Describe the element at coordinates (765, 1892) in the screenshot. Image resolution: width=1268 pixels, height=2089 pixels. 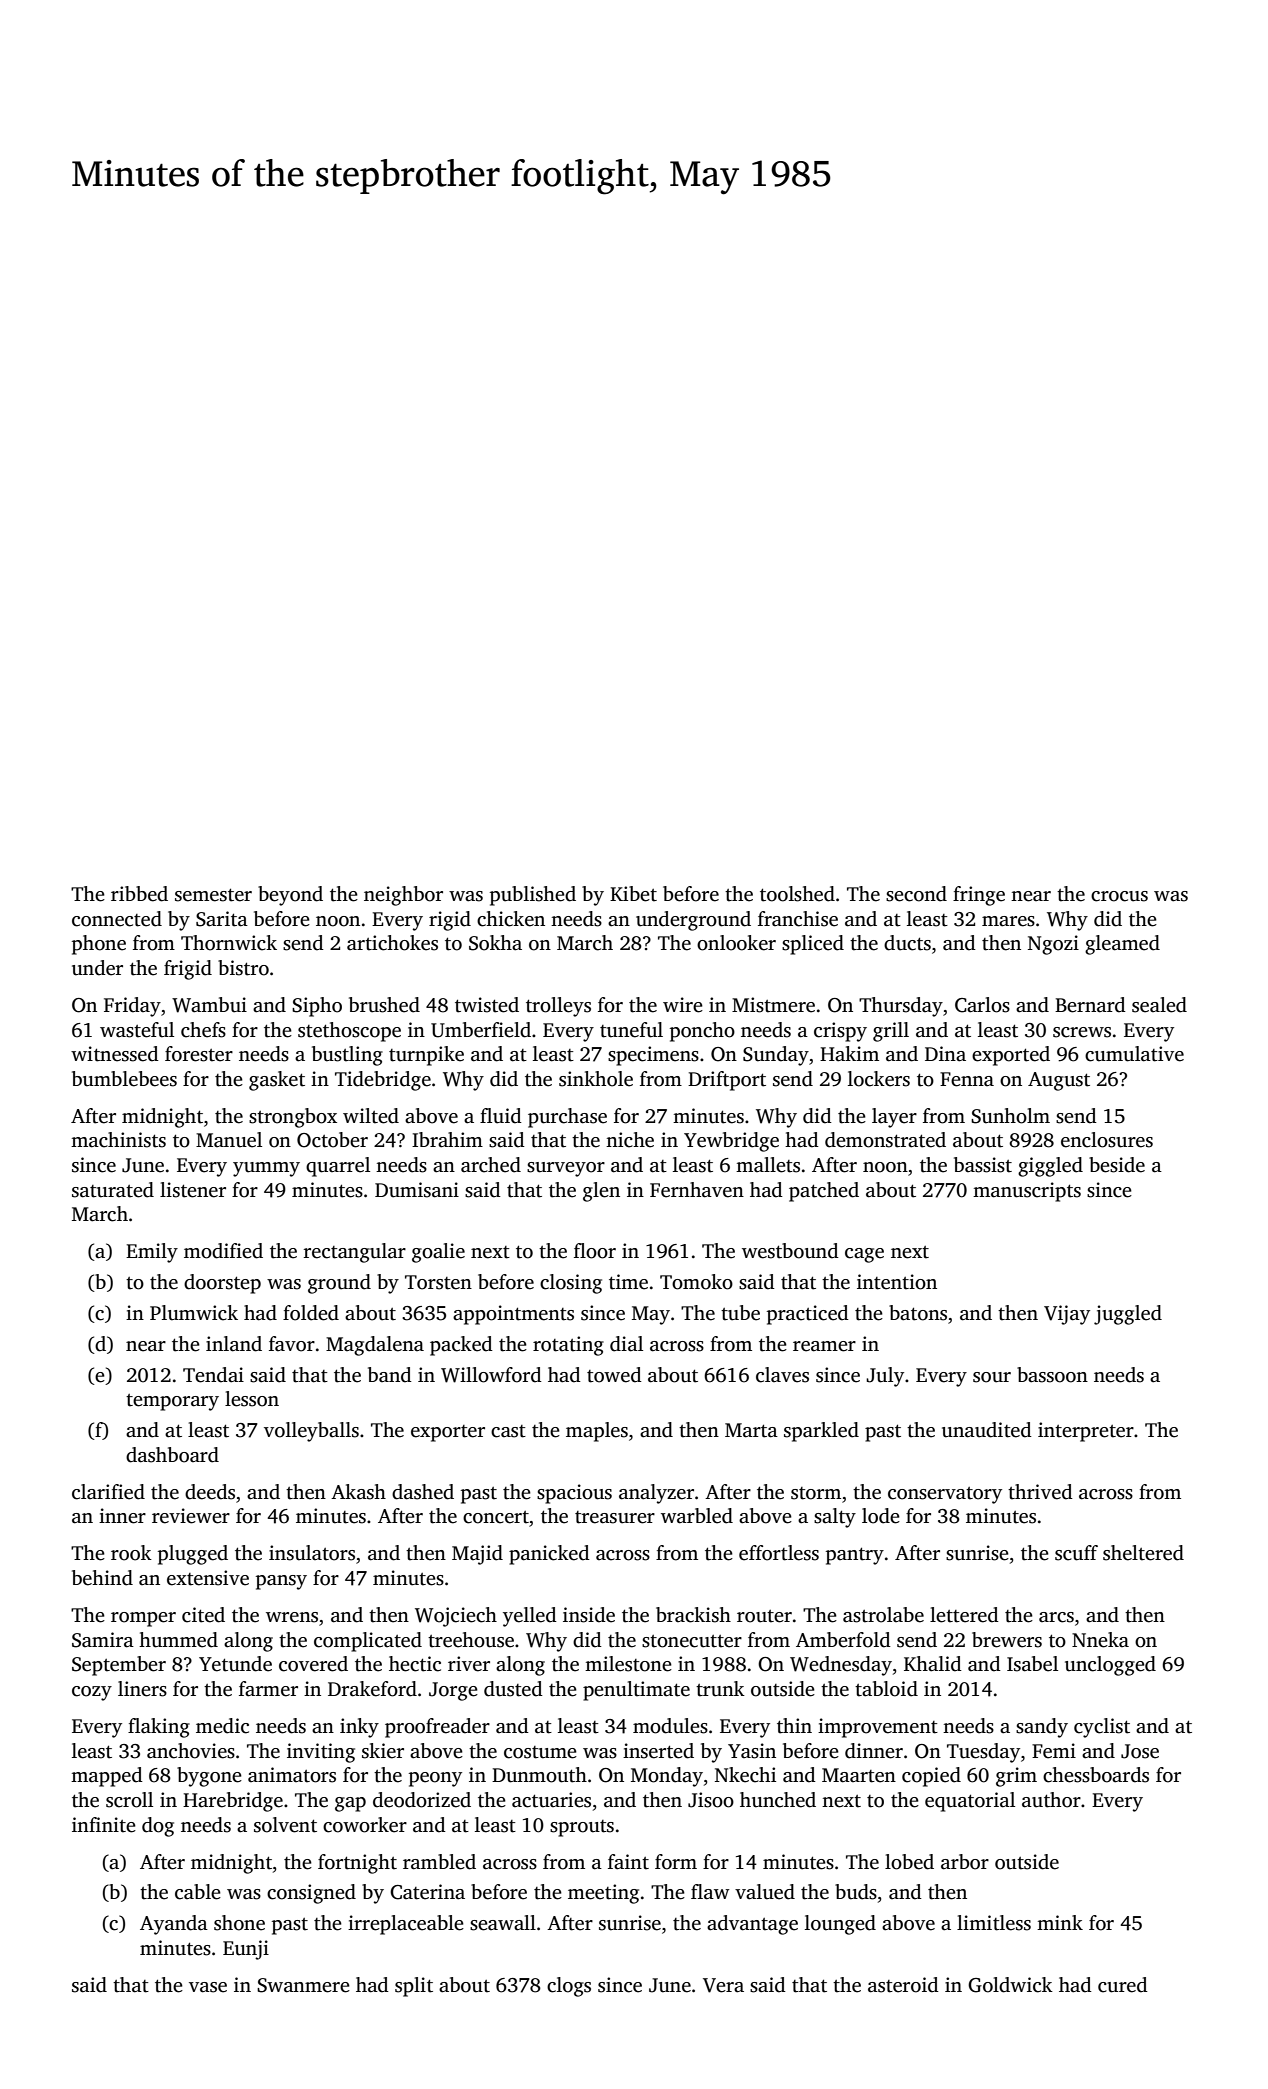
I see `valued` at that location.
